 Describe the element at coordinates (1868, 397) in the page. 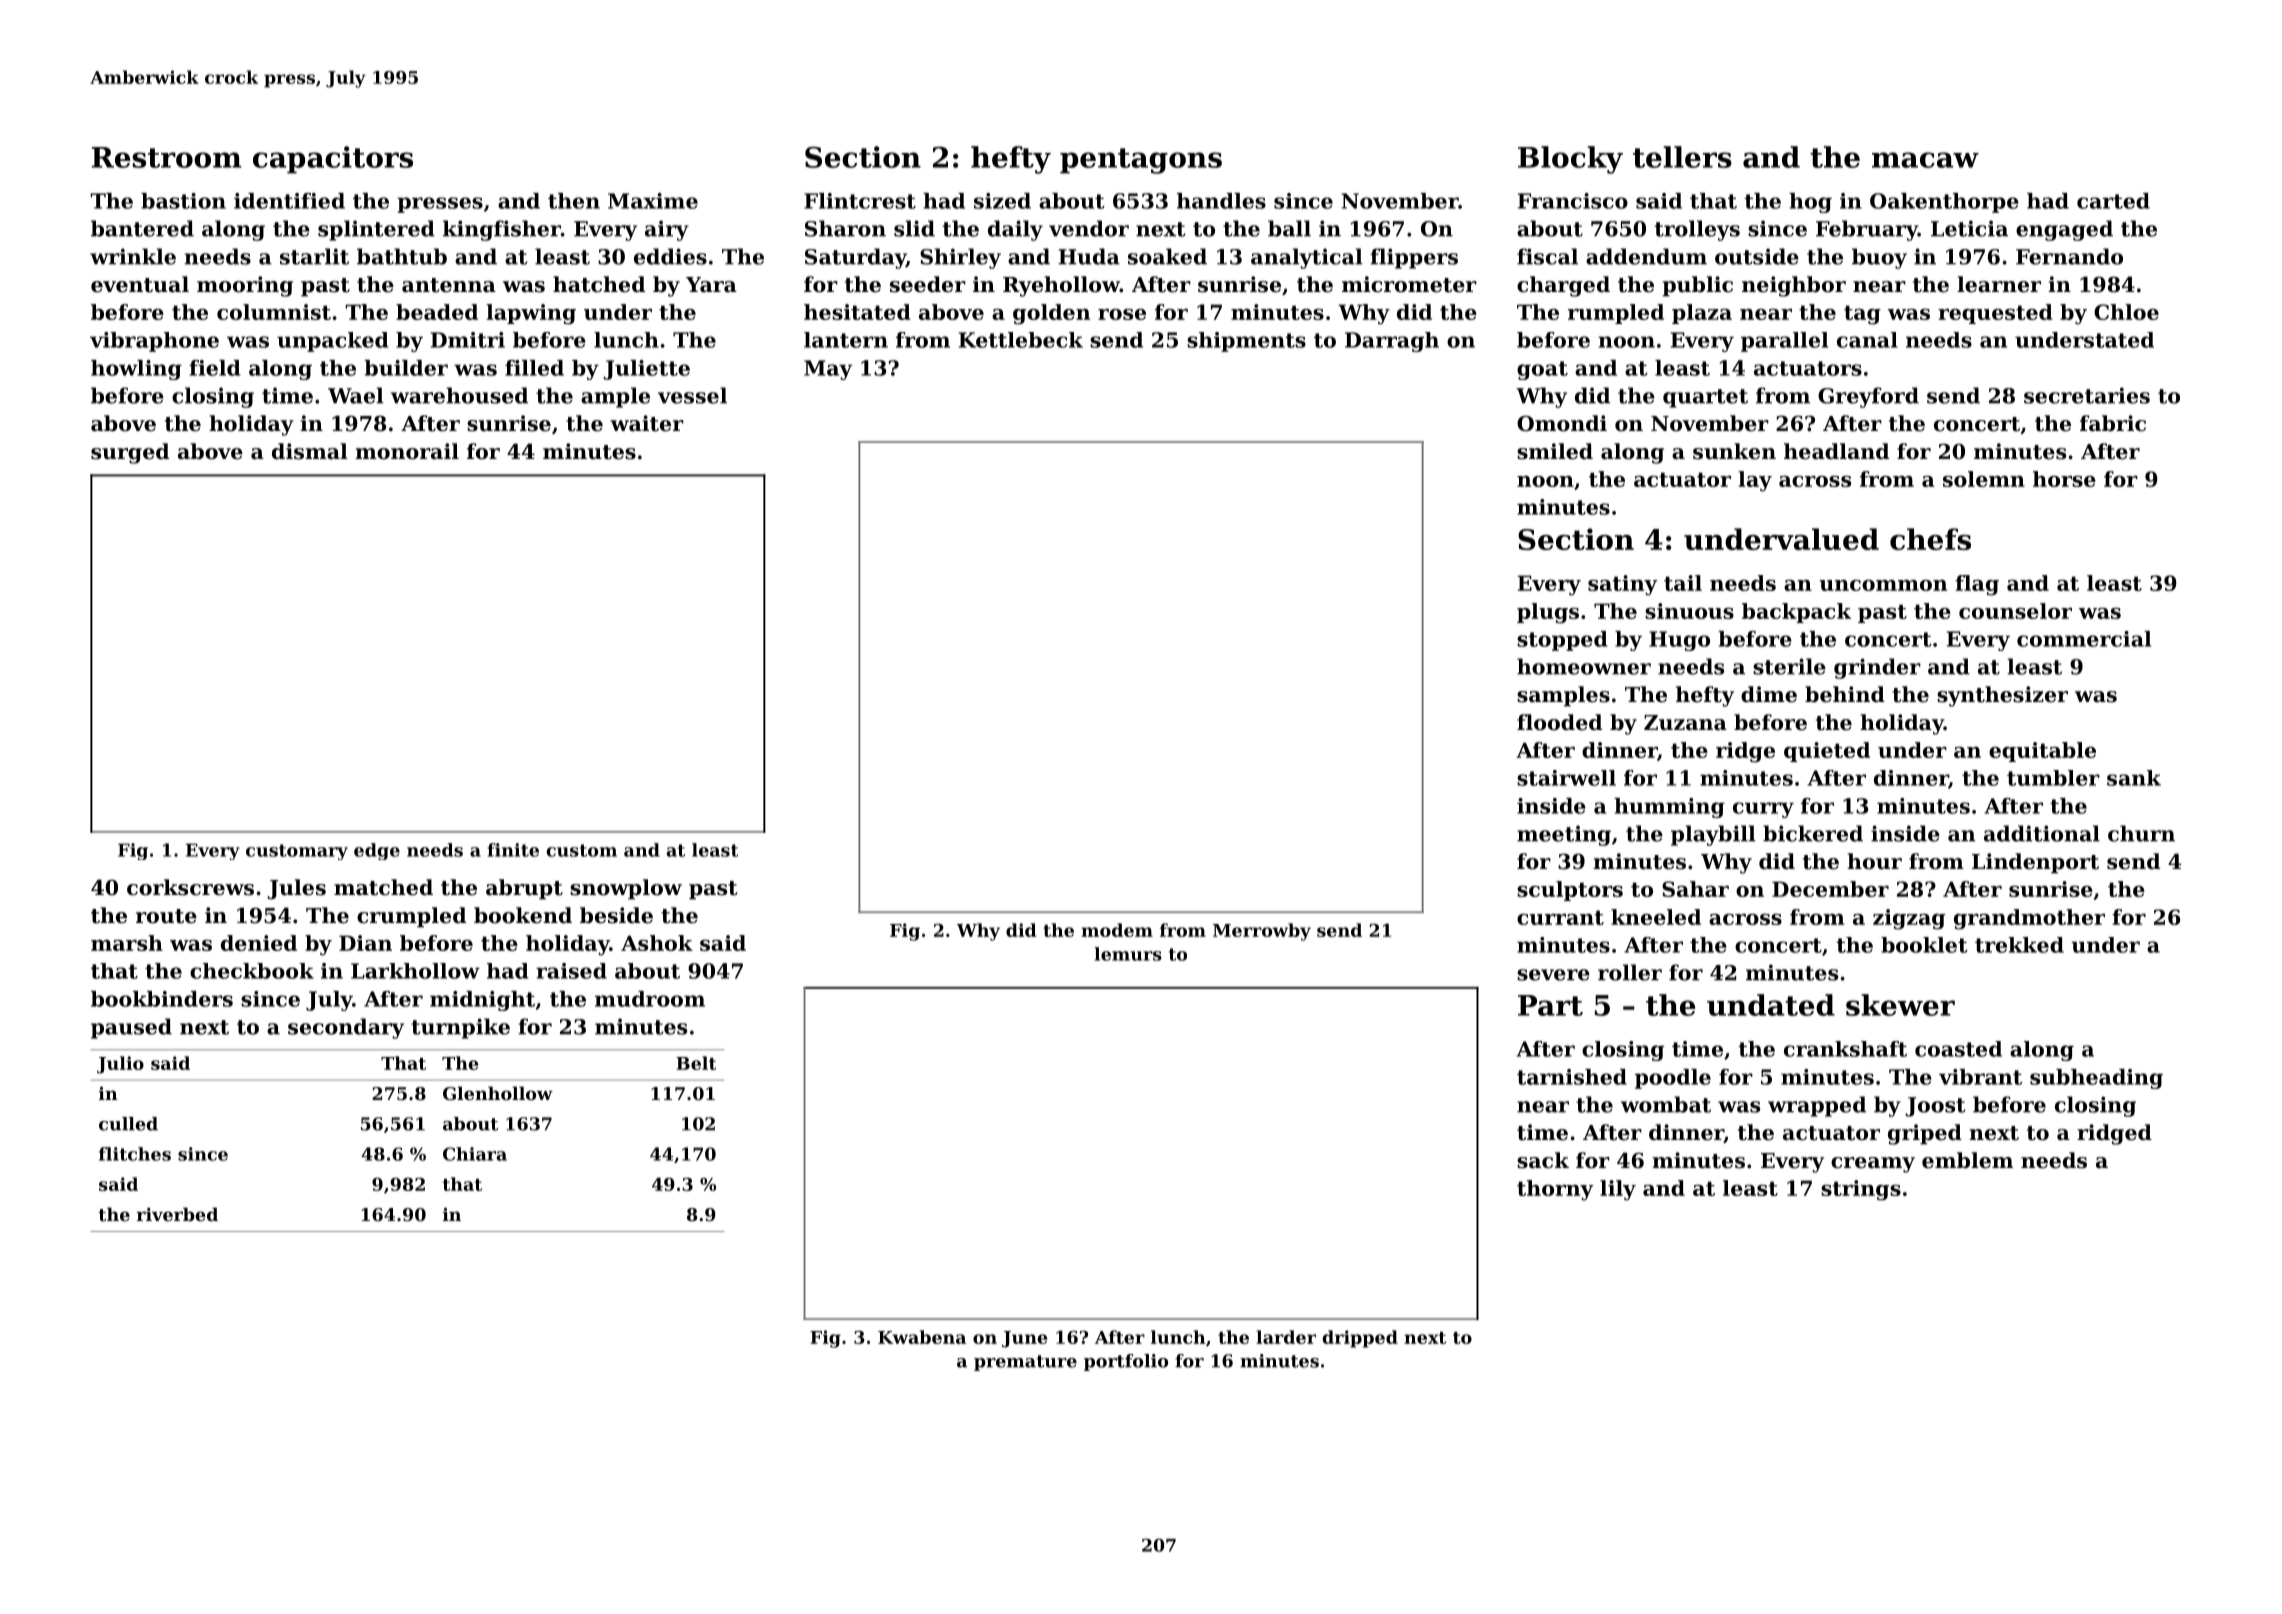

I see `Greyford` at that location.
